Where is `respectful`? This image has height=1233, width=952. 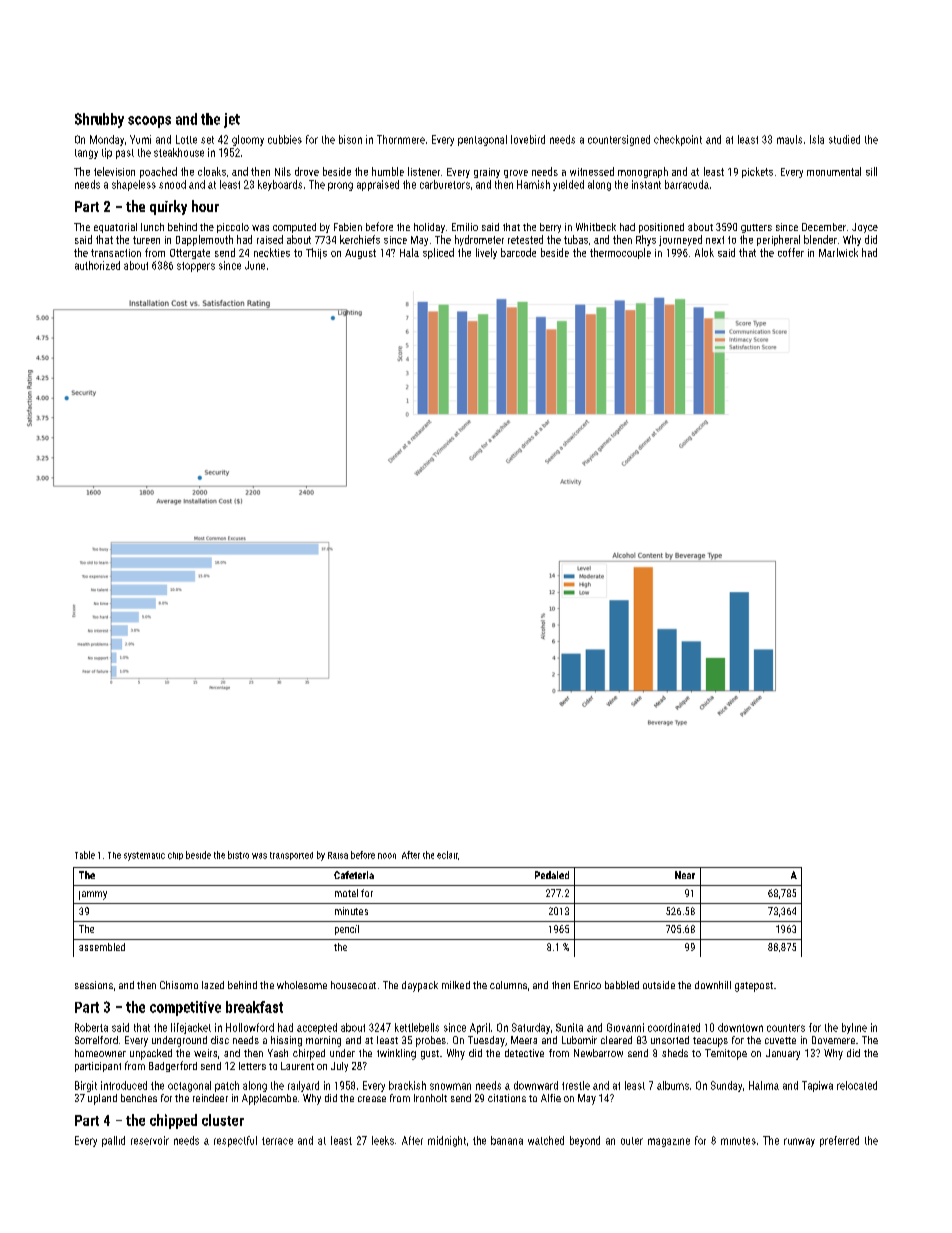
respectful is located at coordinates (235, 1141).
